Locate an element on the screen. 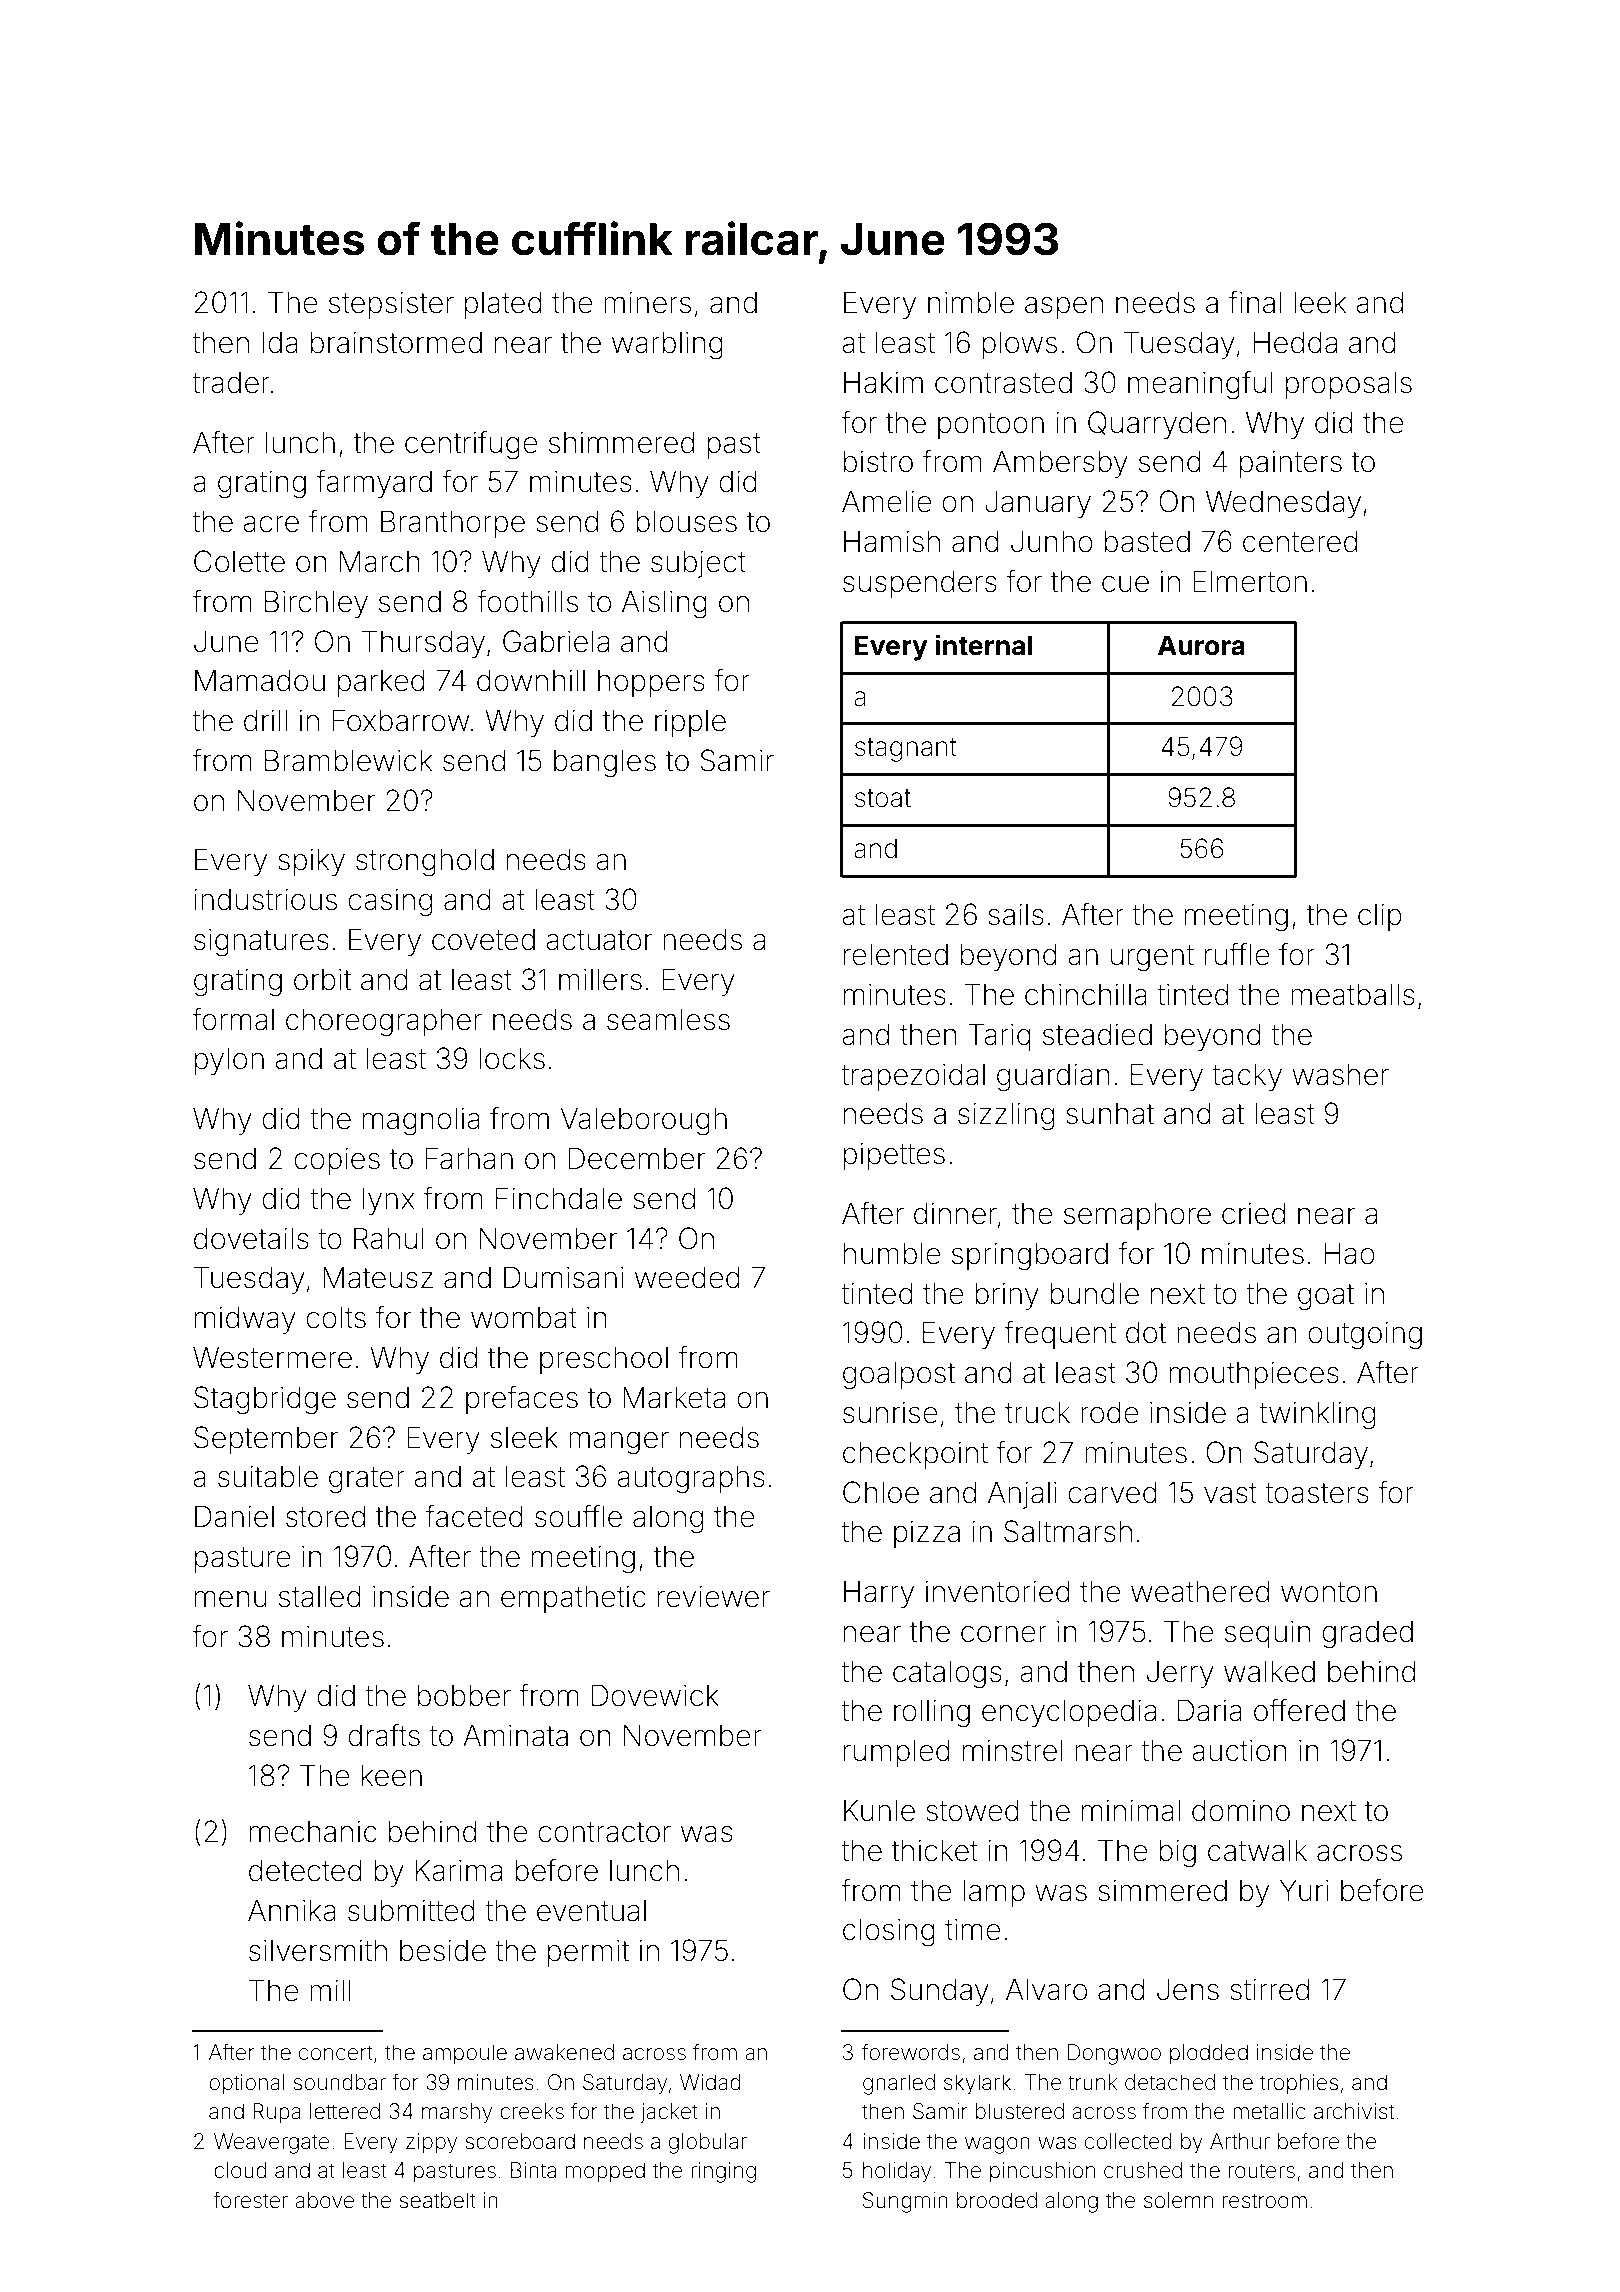 The image size is (1620, 2292). offered is located at coordinates (1299, 1710).
